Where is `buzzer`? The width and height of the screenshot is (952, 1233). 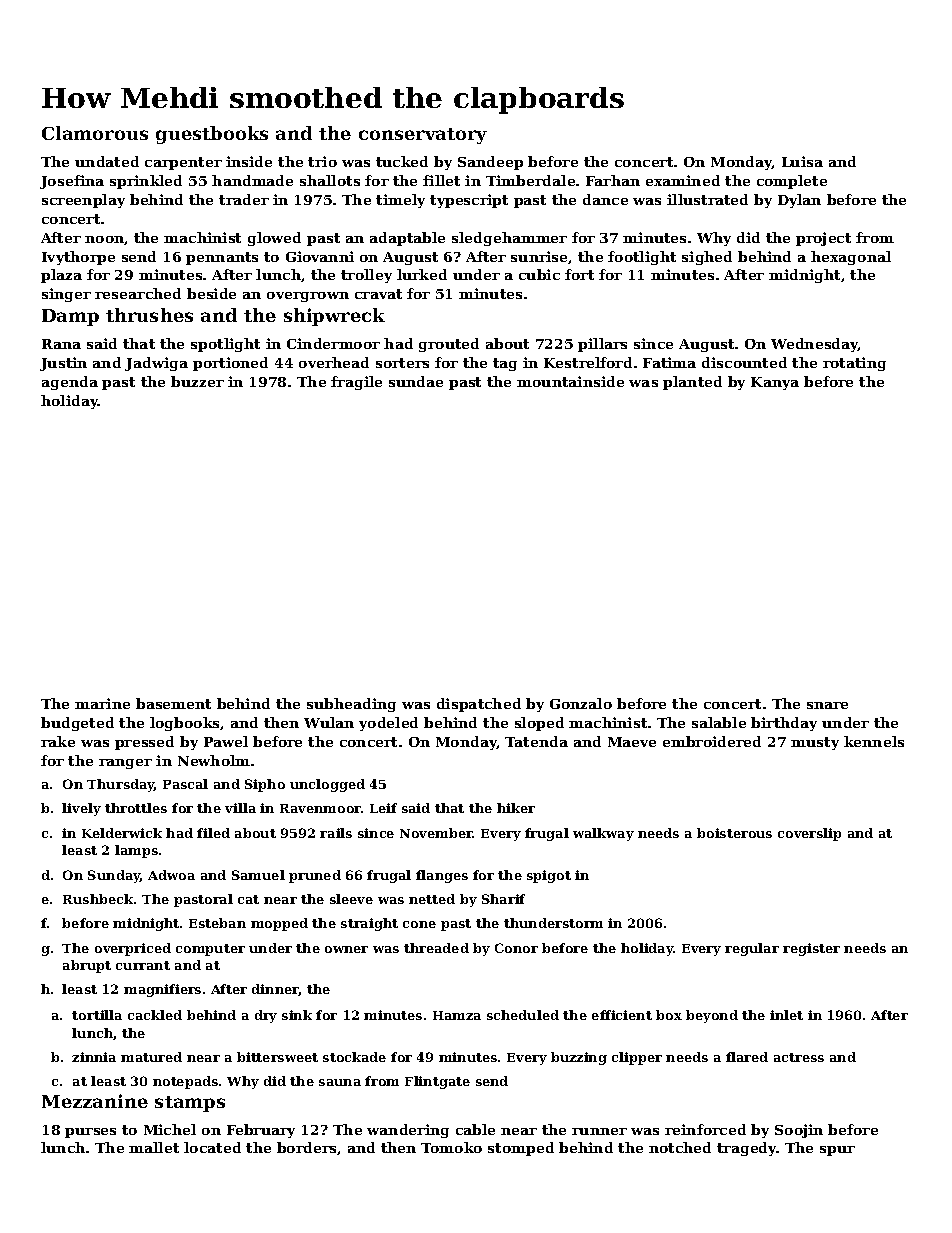
buzzer is located at coordinates (197, 381).
